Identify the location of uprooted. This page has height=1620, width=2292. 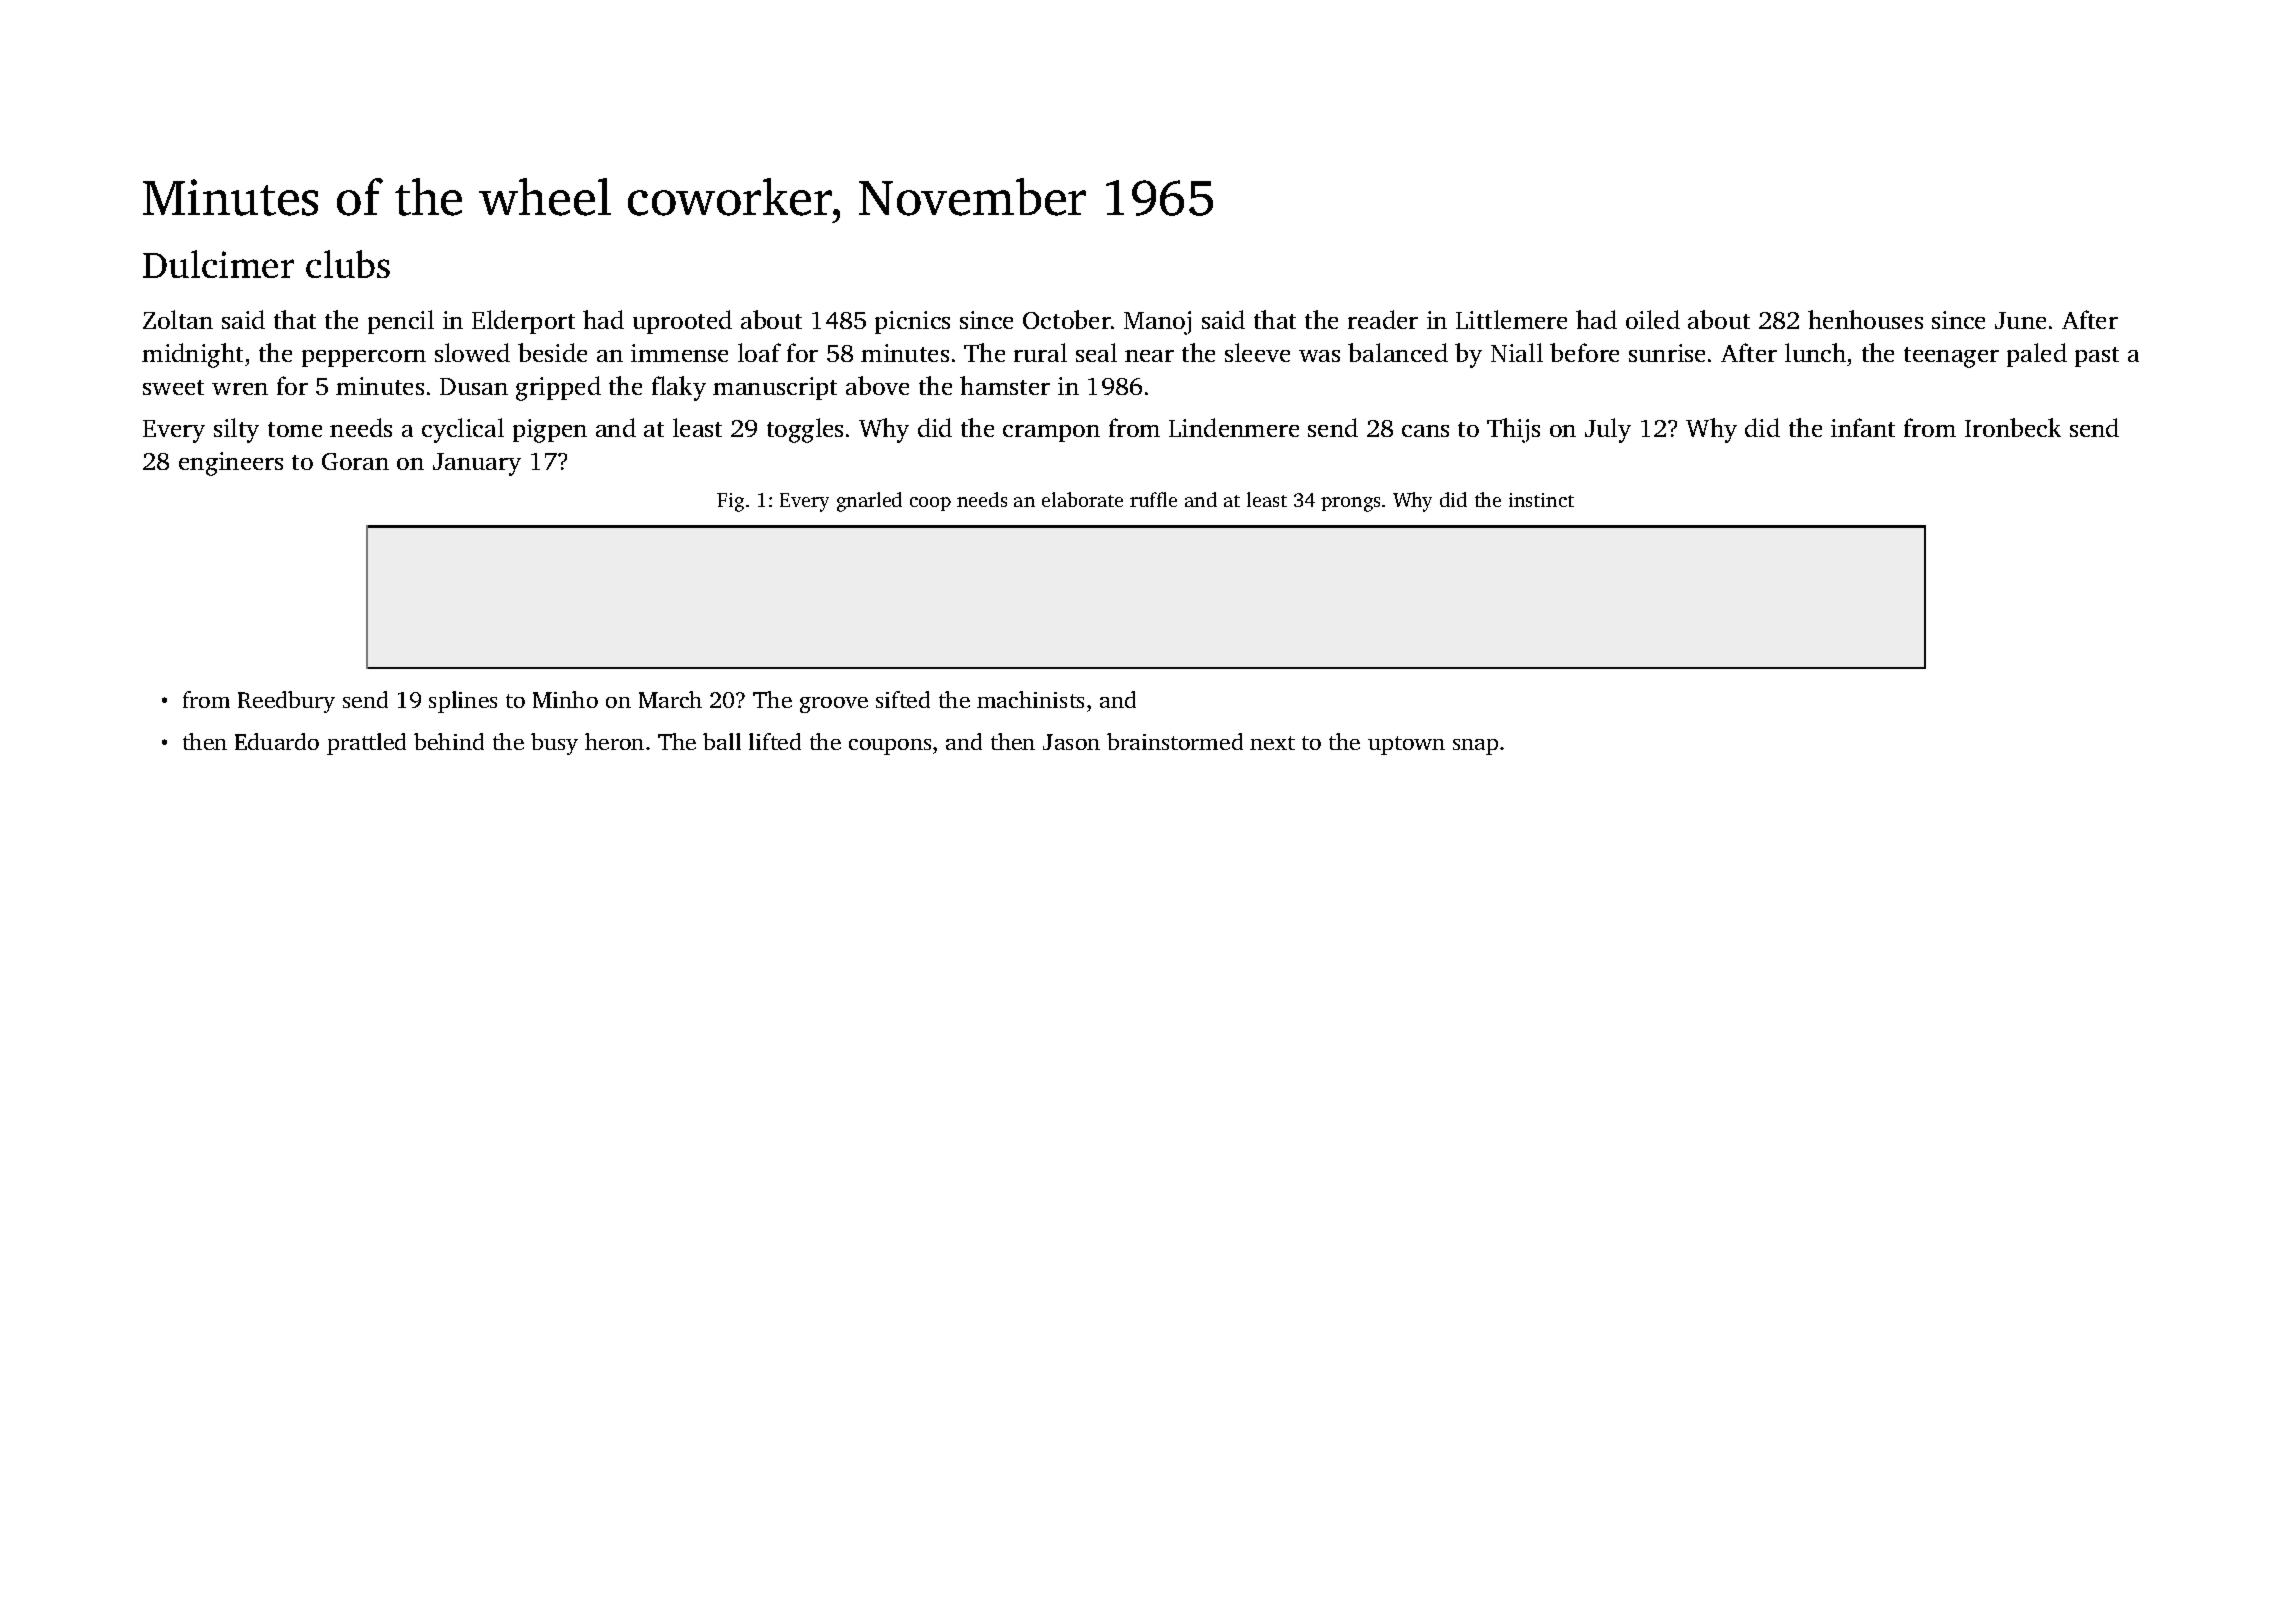
(682, 322).
